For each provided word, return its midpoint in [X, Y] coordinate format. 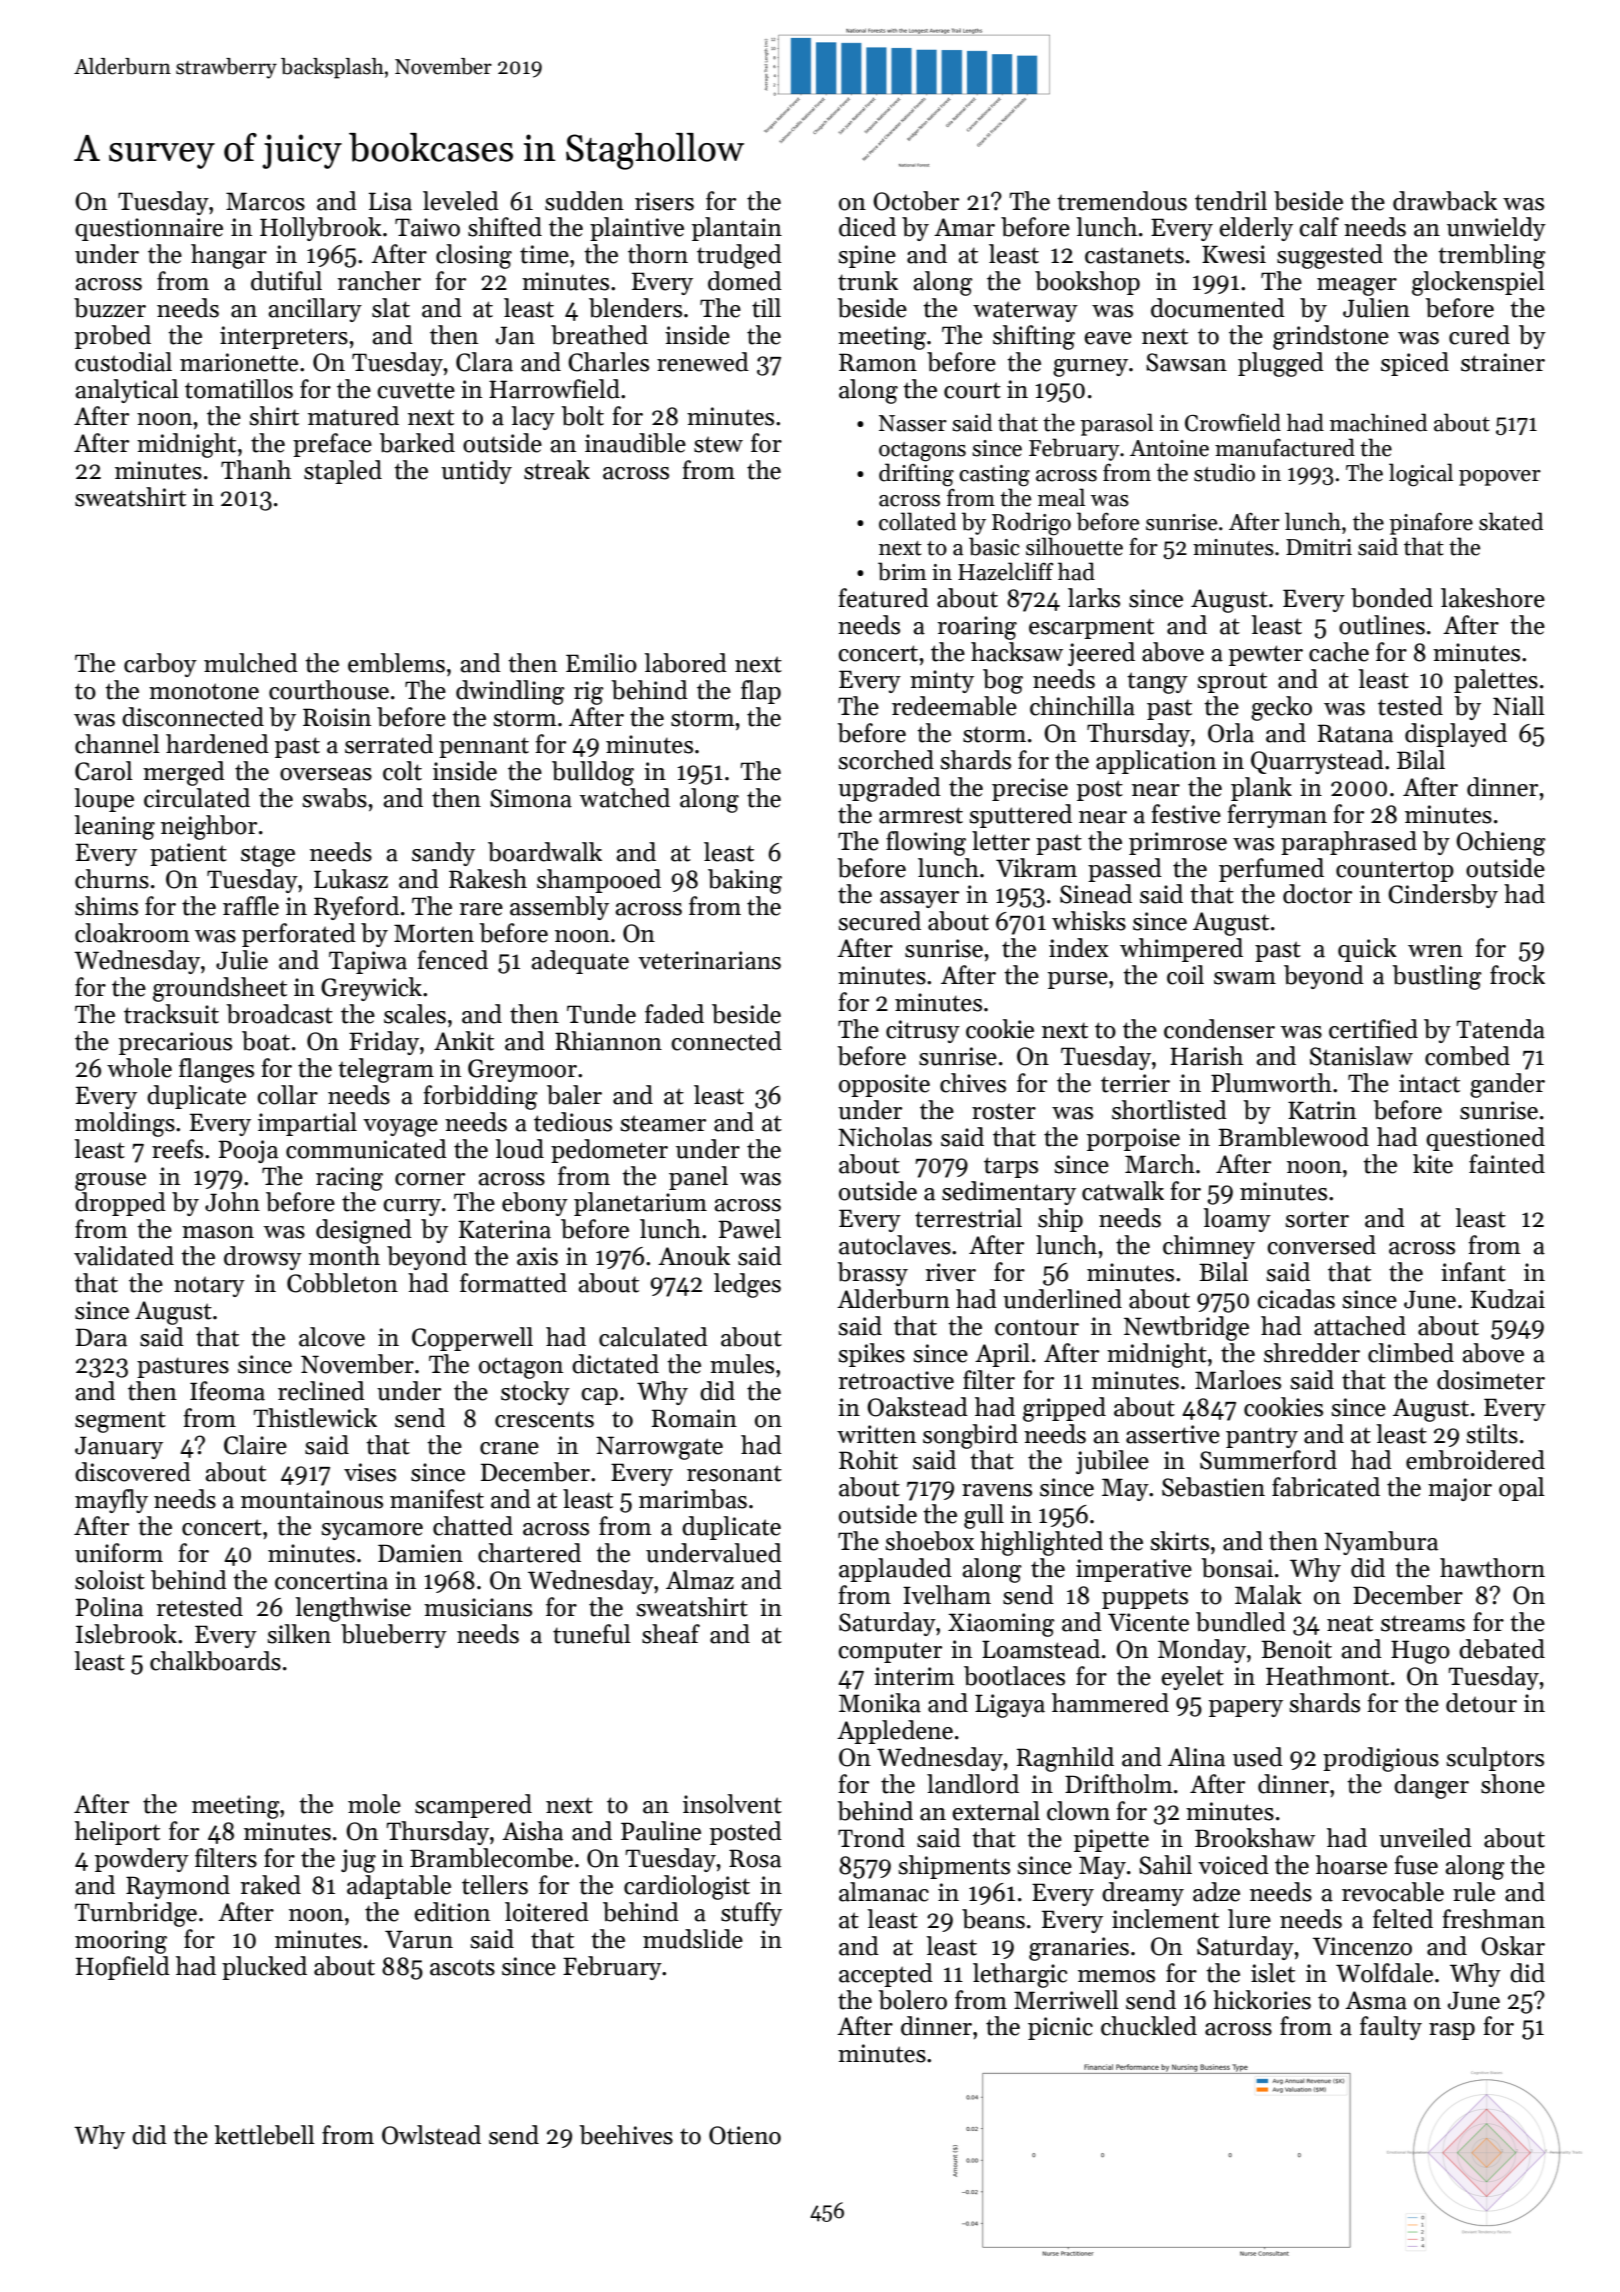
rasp [1452, 2031]
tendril [1231, 201]
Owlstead [431, 2135]
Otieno [745, 2135]
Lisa [390, 201]
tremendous [1122, 201]
